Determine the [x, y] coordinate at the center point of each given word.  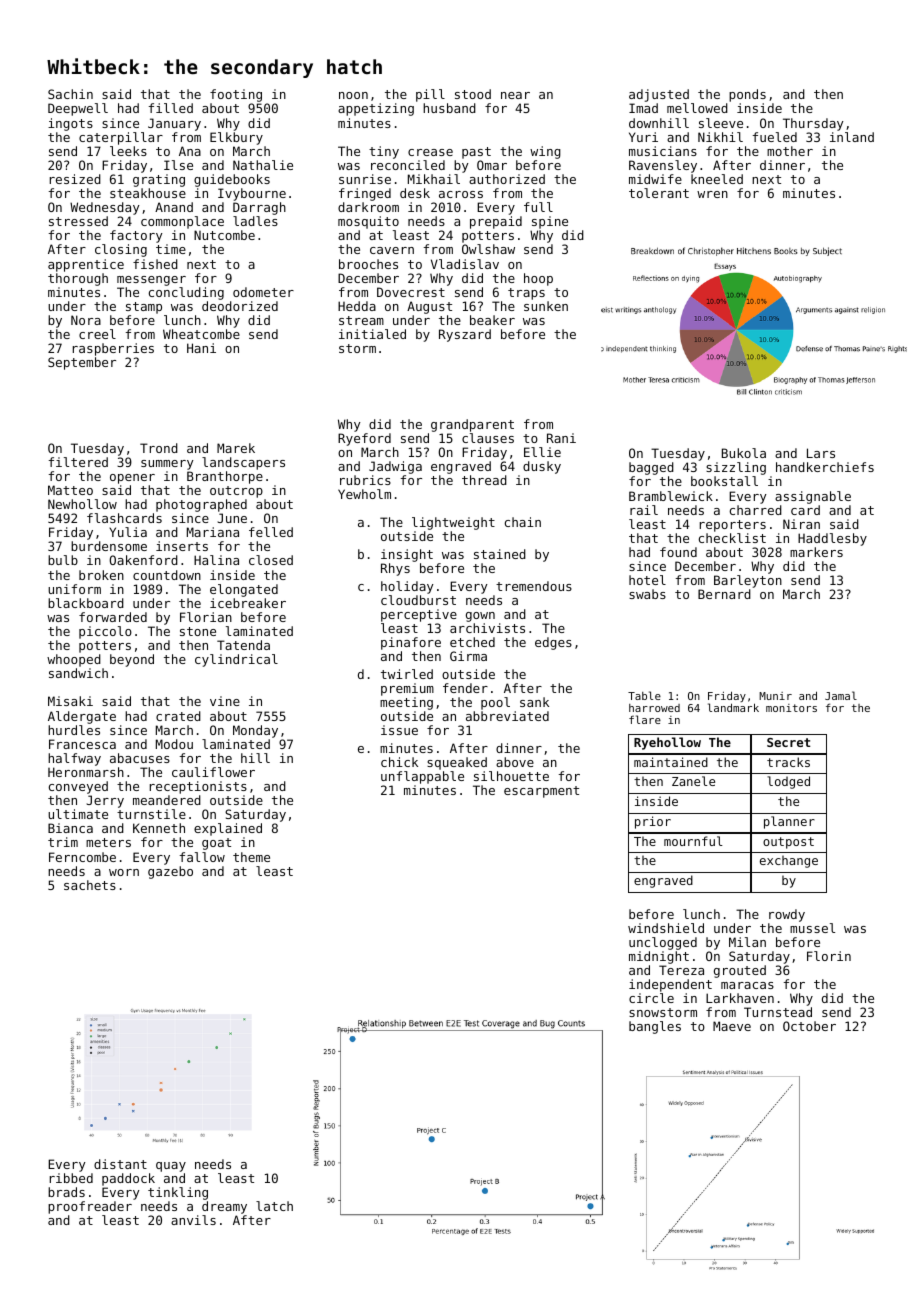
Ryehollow [667, 743]
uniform [74, 589]
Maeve [732, 1026]
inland [852, 137]
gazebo [170, 872]
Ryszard [465, 335]
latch [274, 1206]
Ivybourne [252, 194]
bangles [655, 1027]
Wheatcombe [201, 334]
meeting [406, 703]
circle [651, 998]
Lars [821, 453]
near [515, 95]
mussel [812, 928]
